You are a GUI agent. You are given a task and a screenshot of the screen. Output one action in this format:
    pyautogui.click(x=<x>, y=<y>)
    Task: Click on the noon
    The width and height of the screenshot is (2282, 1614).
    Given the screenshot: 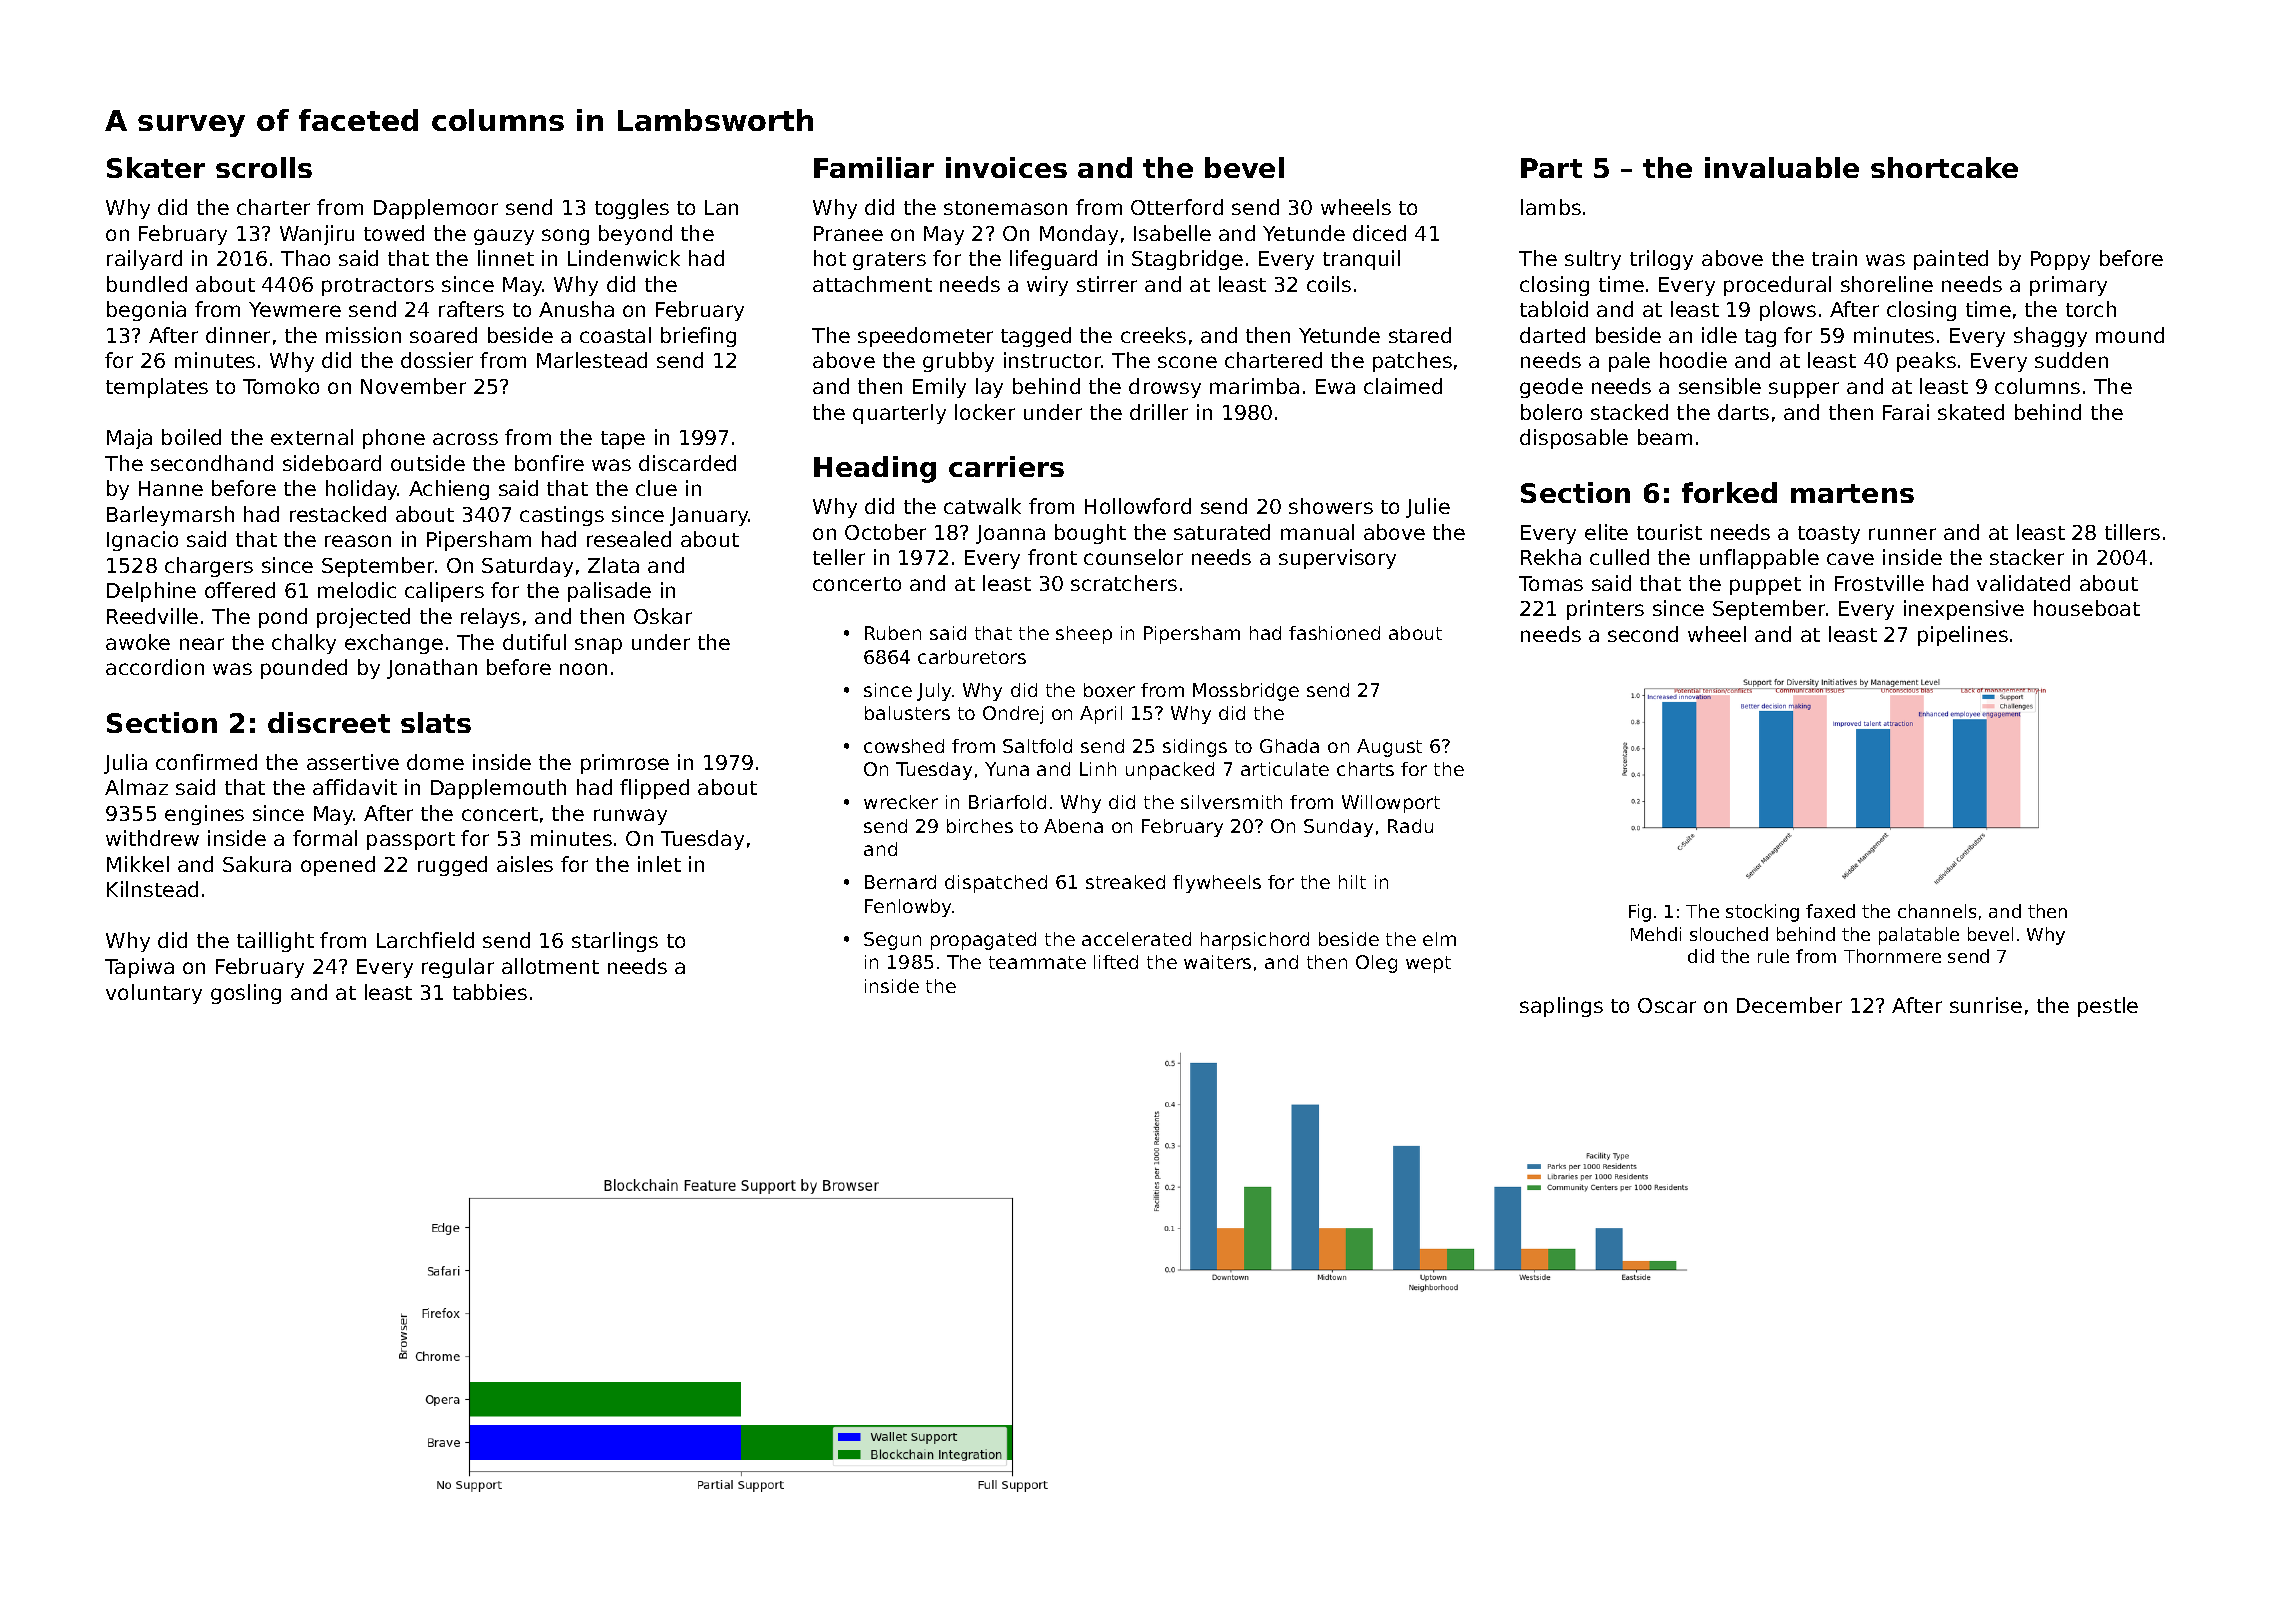 What is the action you would take?
    pyautogui.click(x=583, y=669)
